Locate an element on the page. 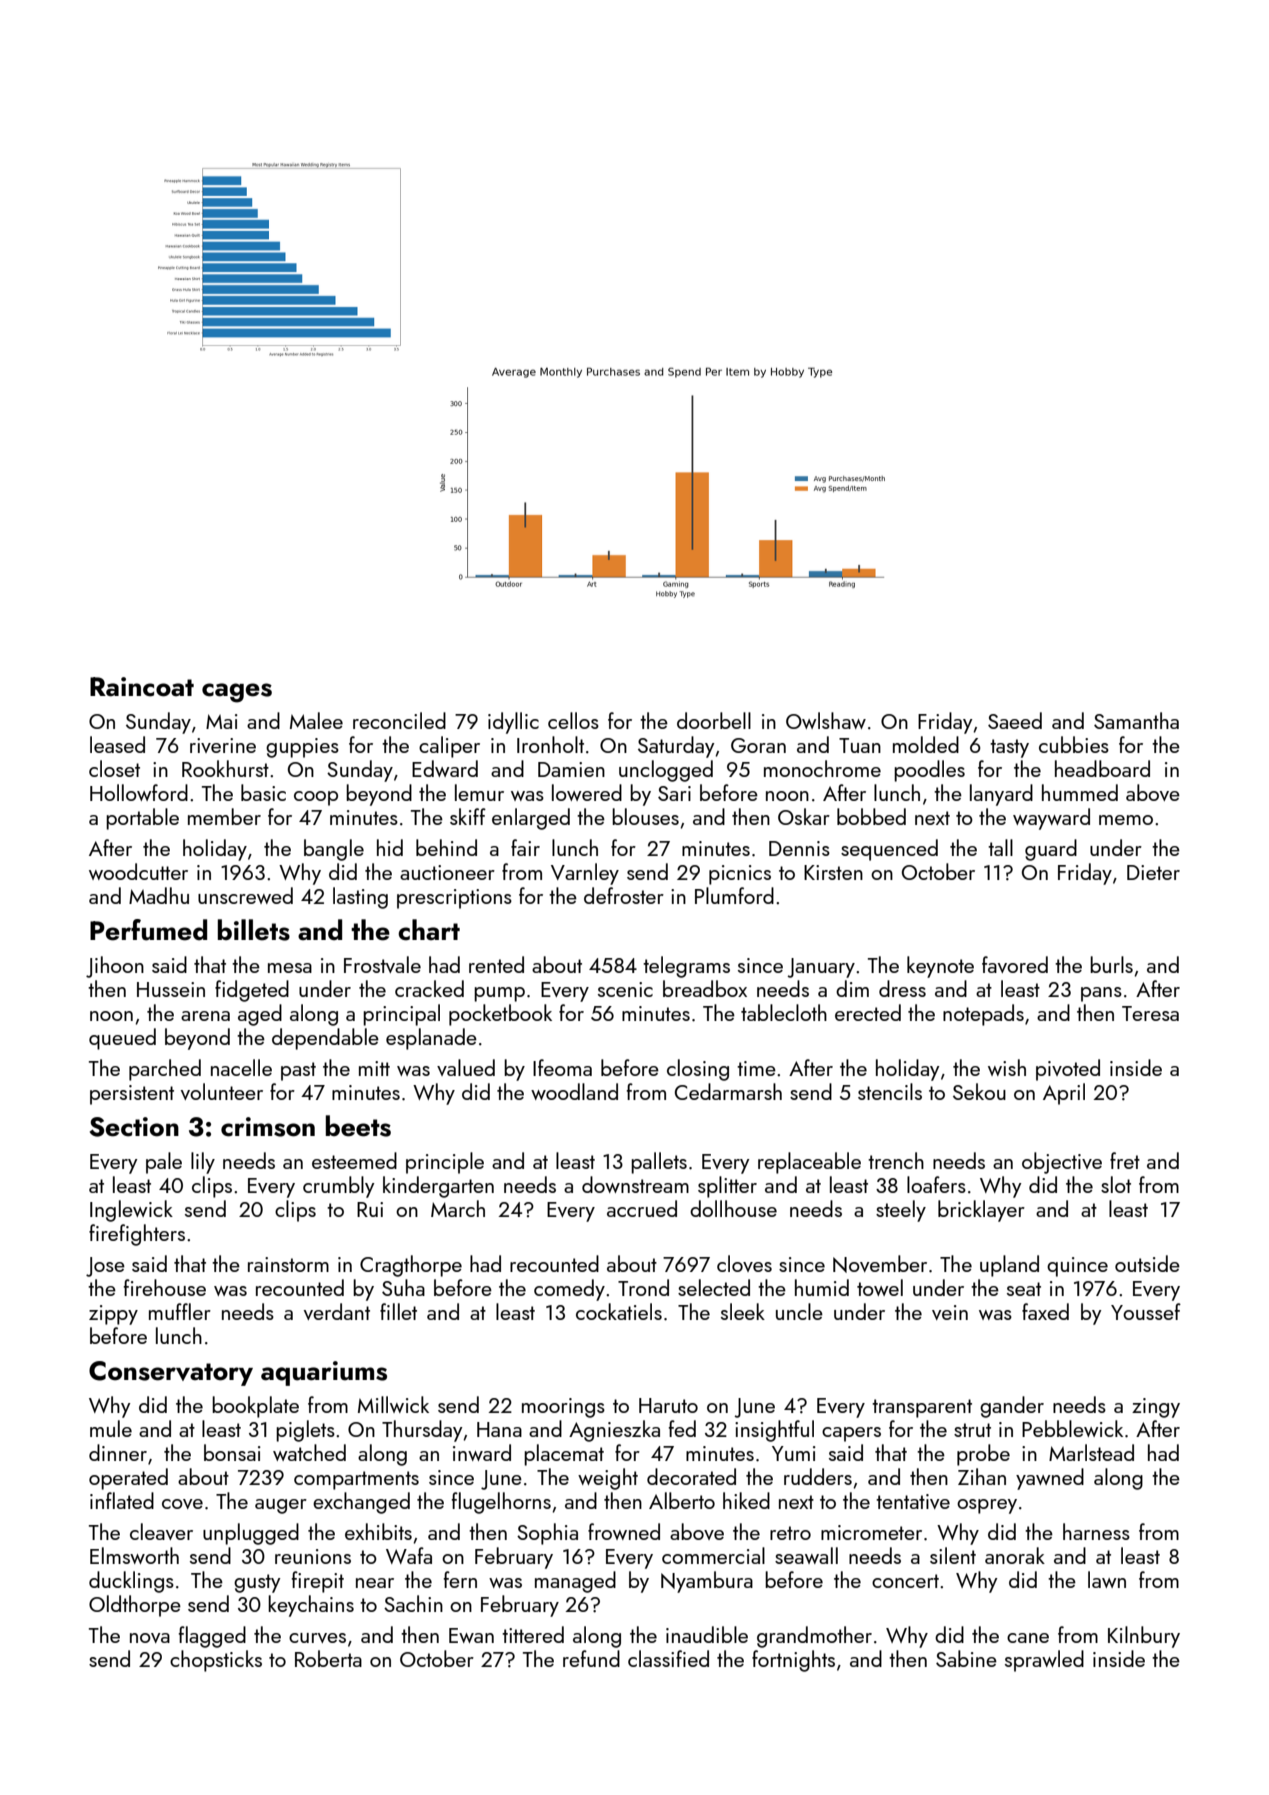 This image has height=1795, width=1269. scenic is located at coordinates (625, 989).
